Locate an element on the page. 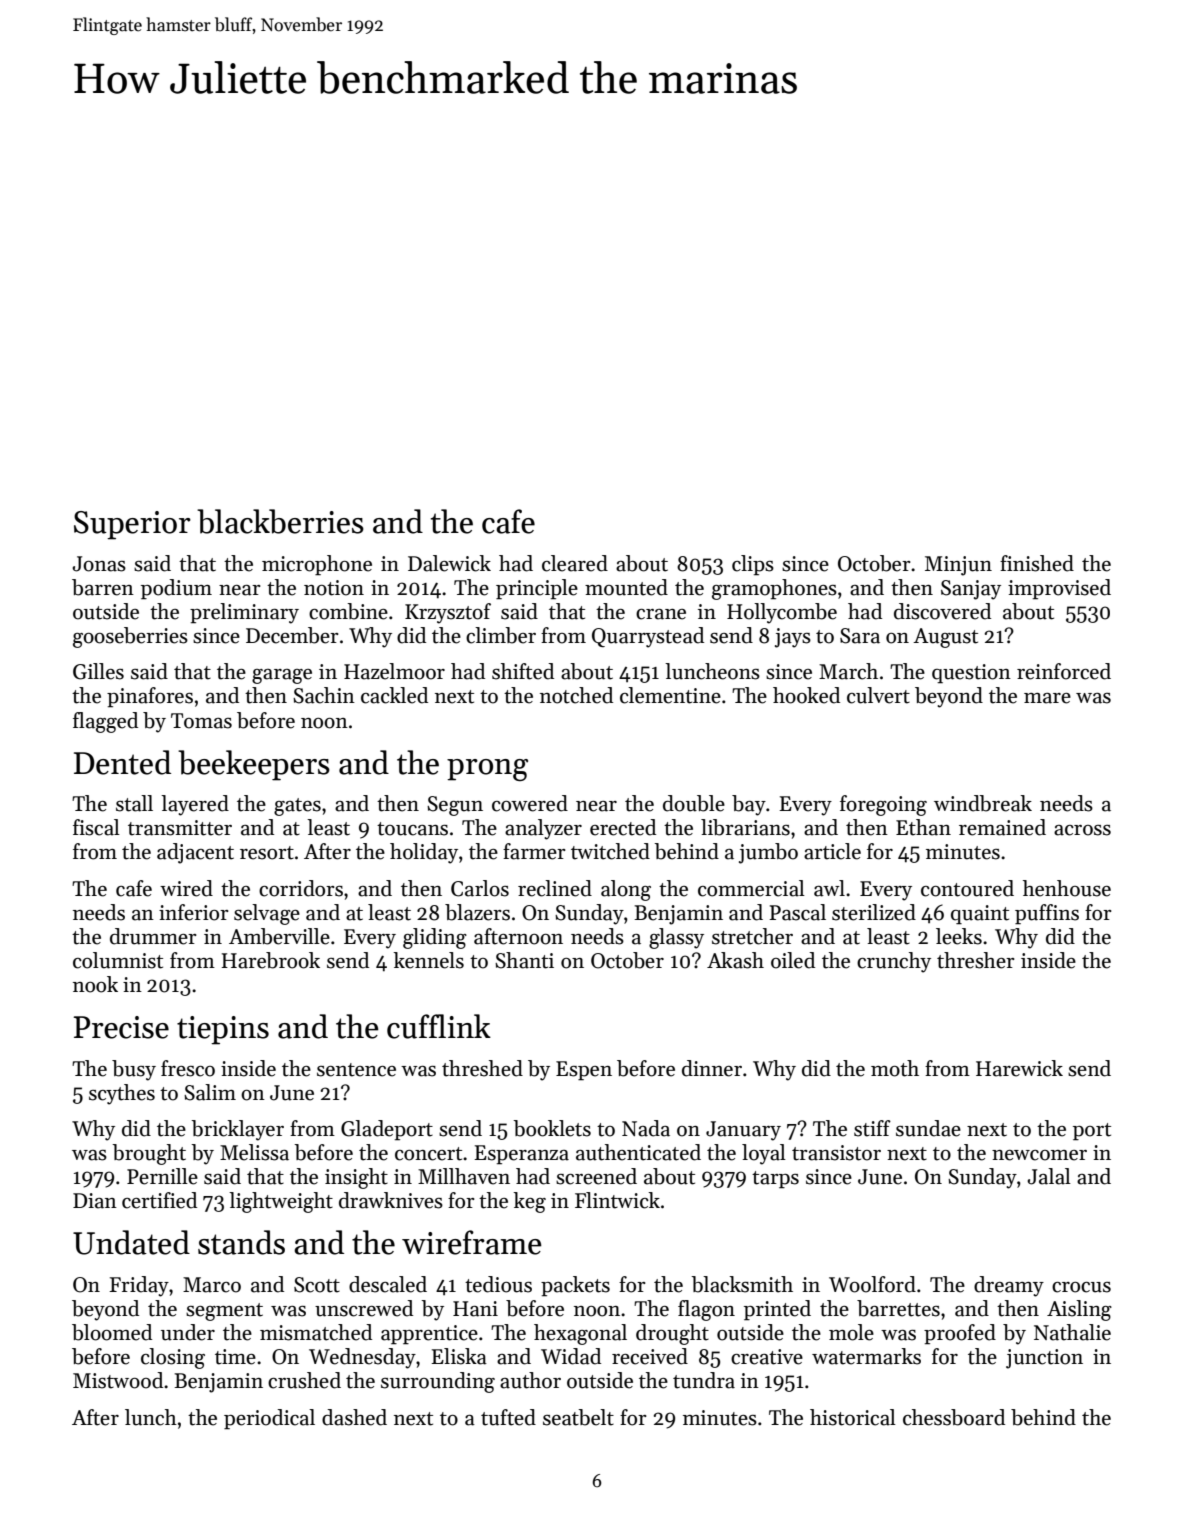  Harewick is located at coordinates (1019, 1068).
